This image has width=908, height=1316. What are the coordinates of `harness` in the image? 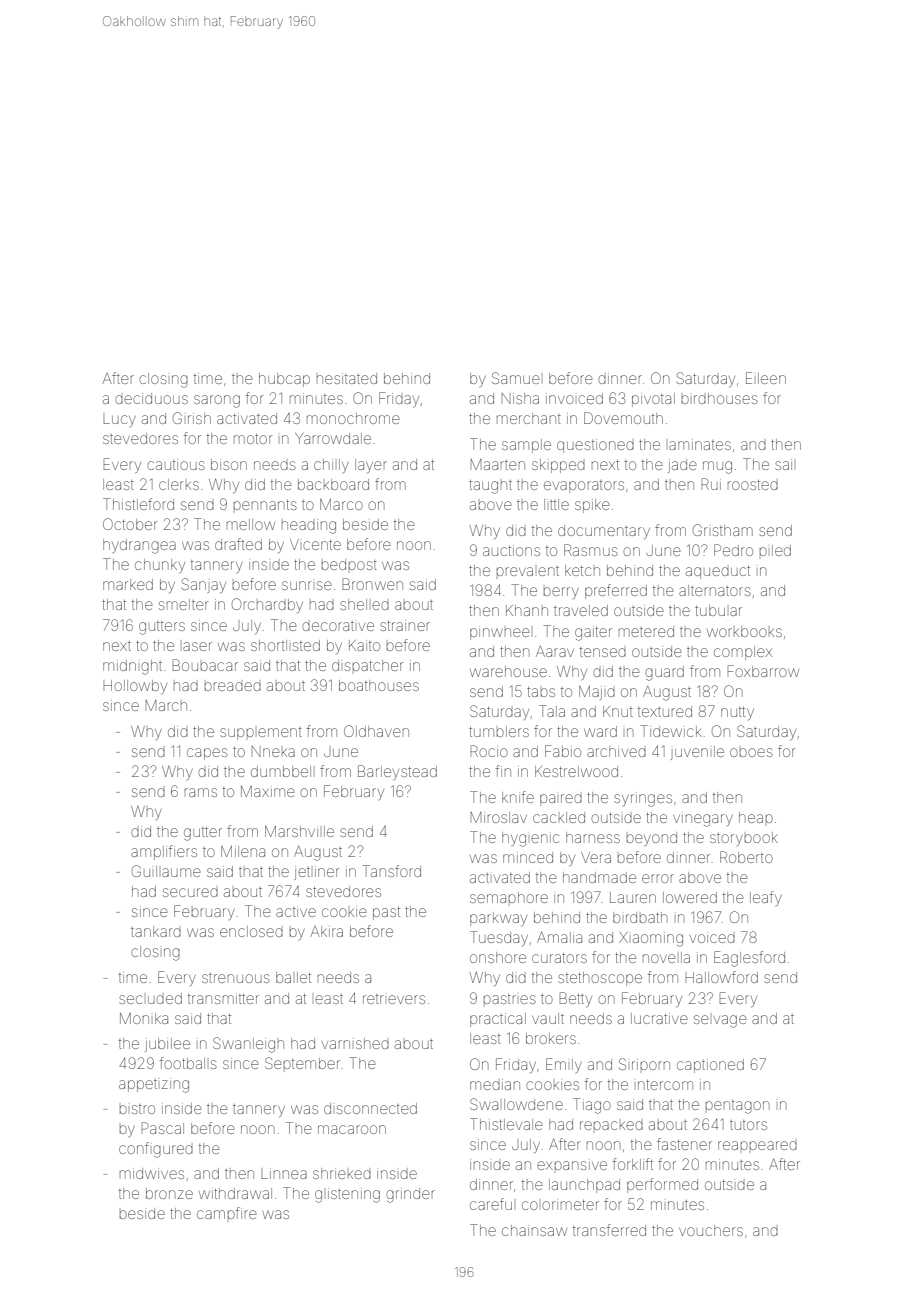 It's located at (593, 837).
